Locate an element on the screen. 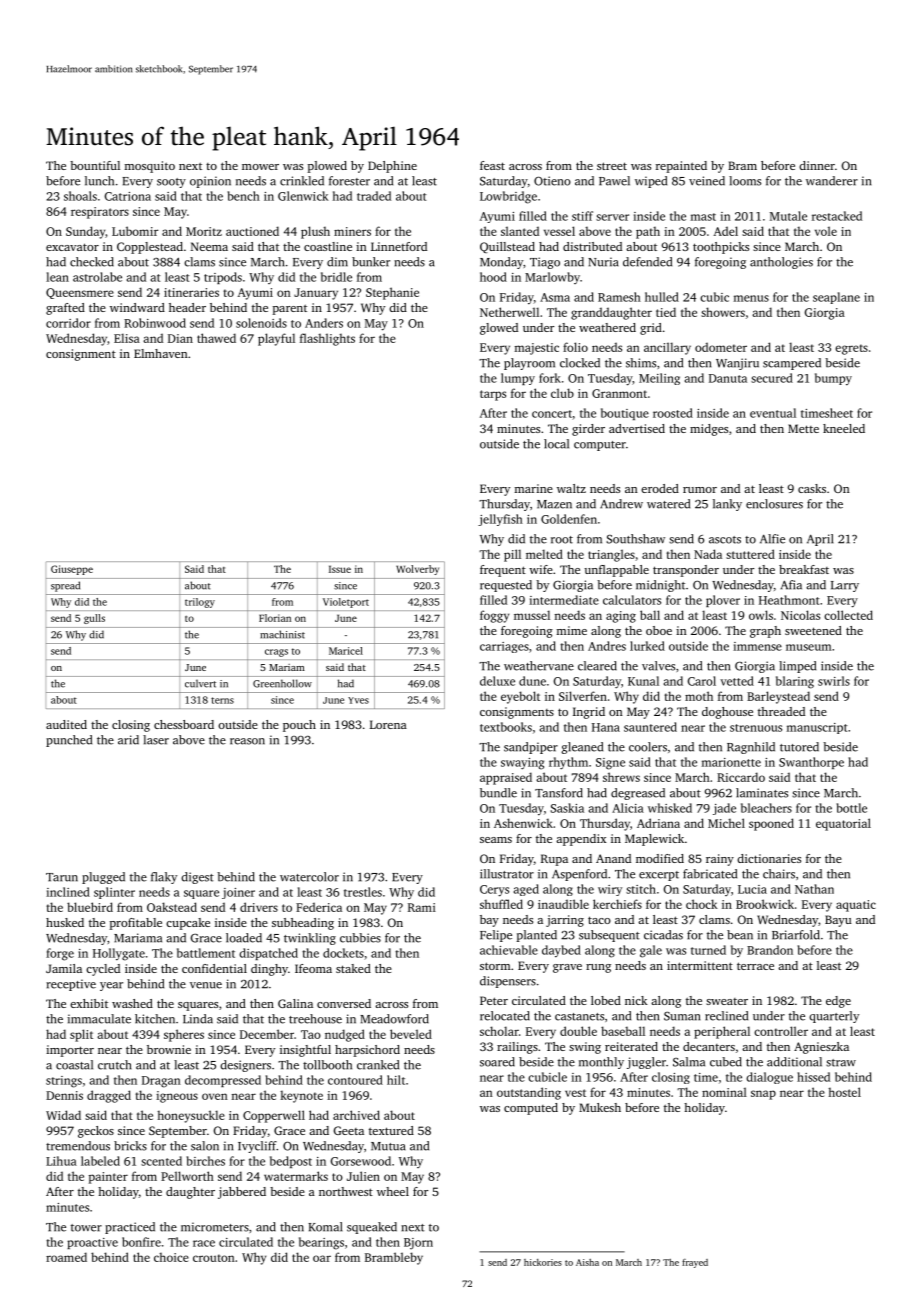  Danuta is located at coordinates (728, 378).
